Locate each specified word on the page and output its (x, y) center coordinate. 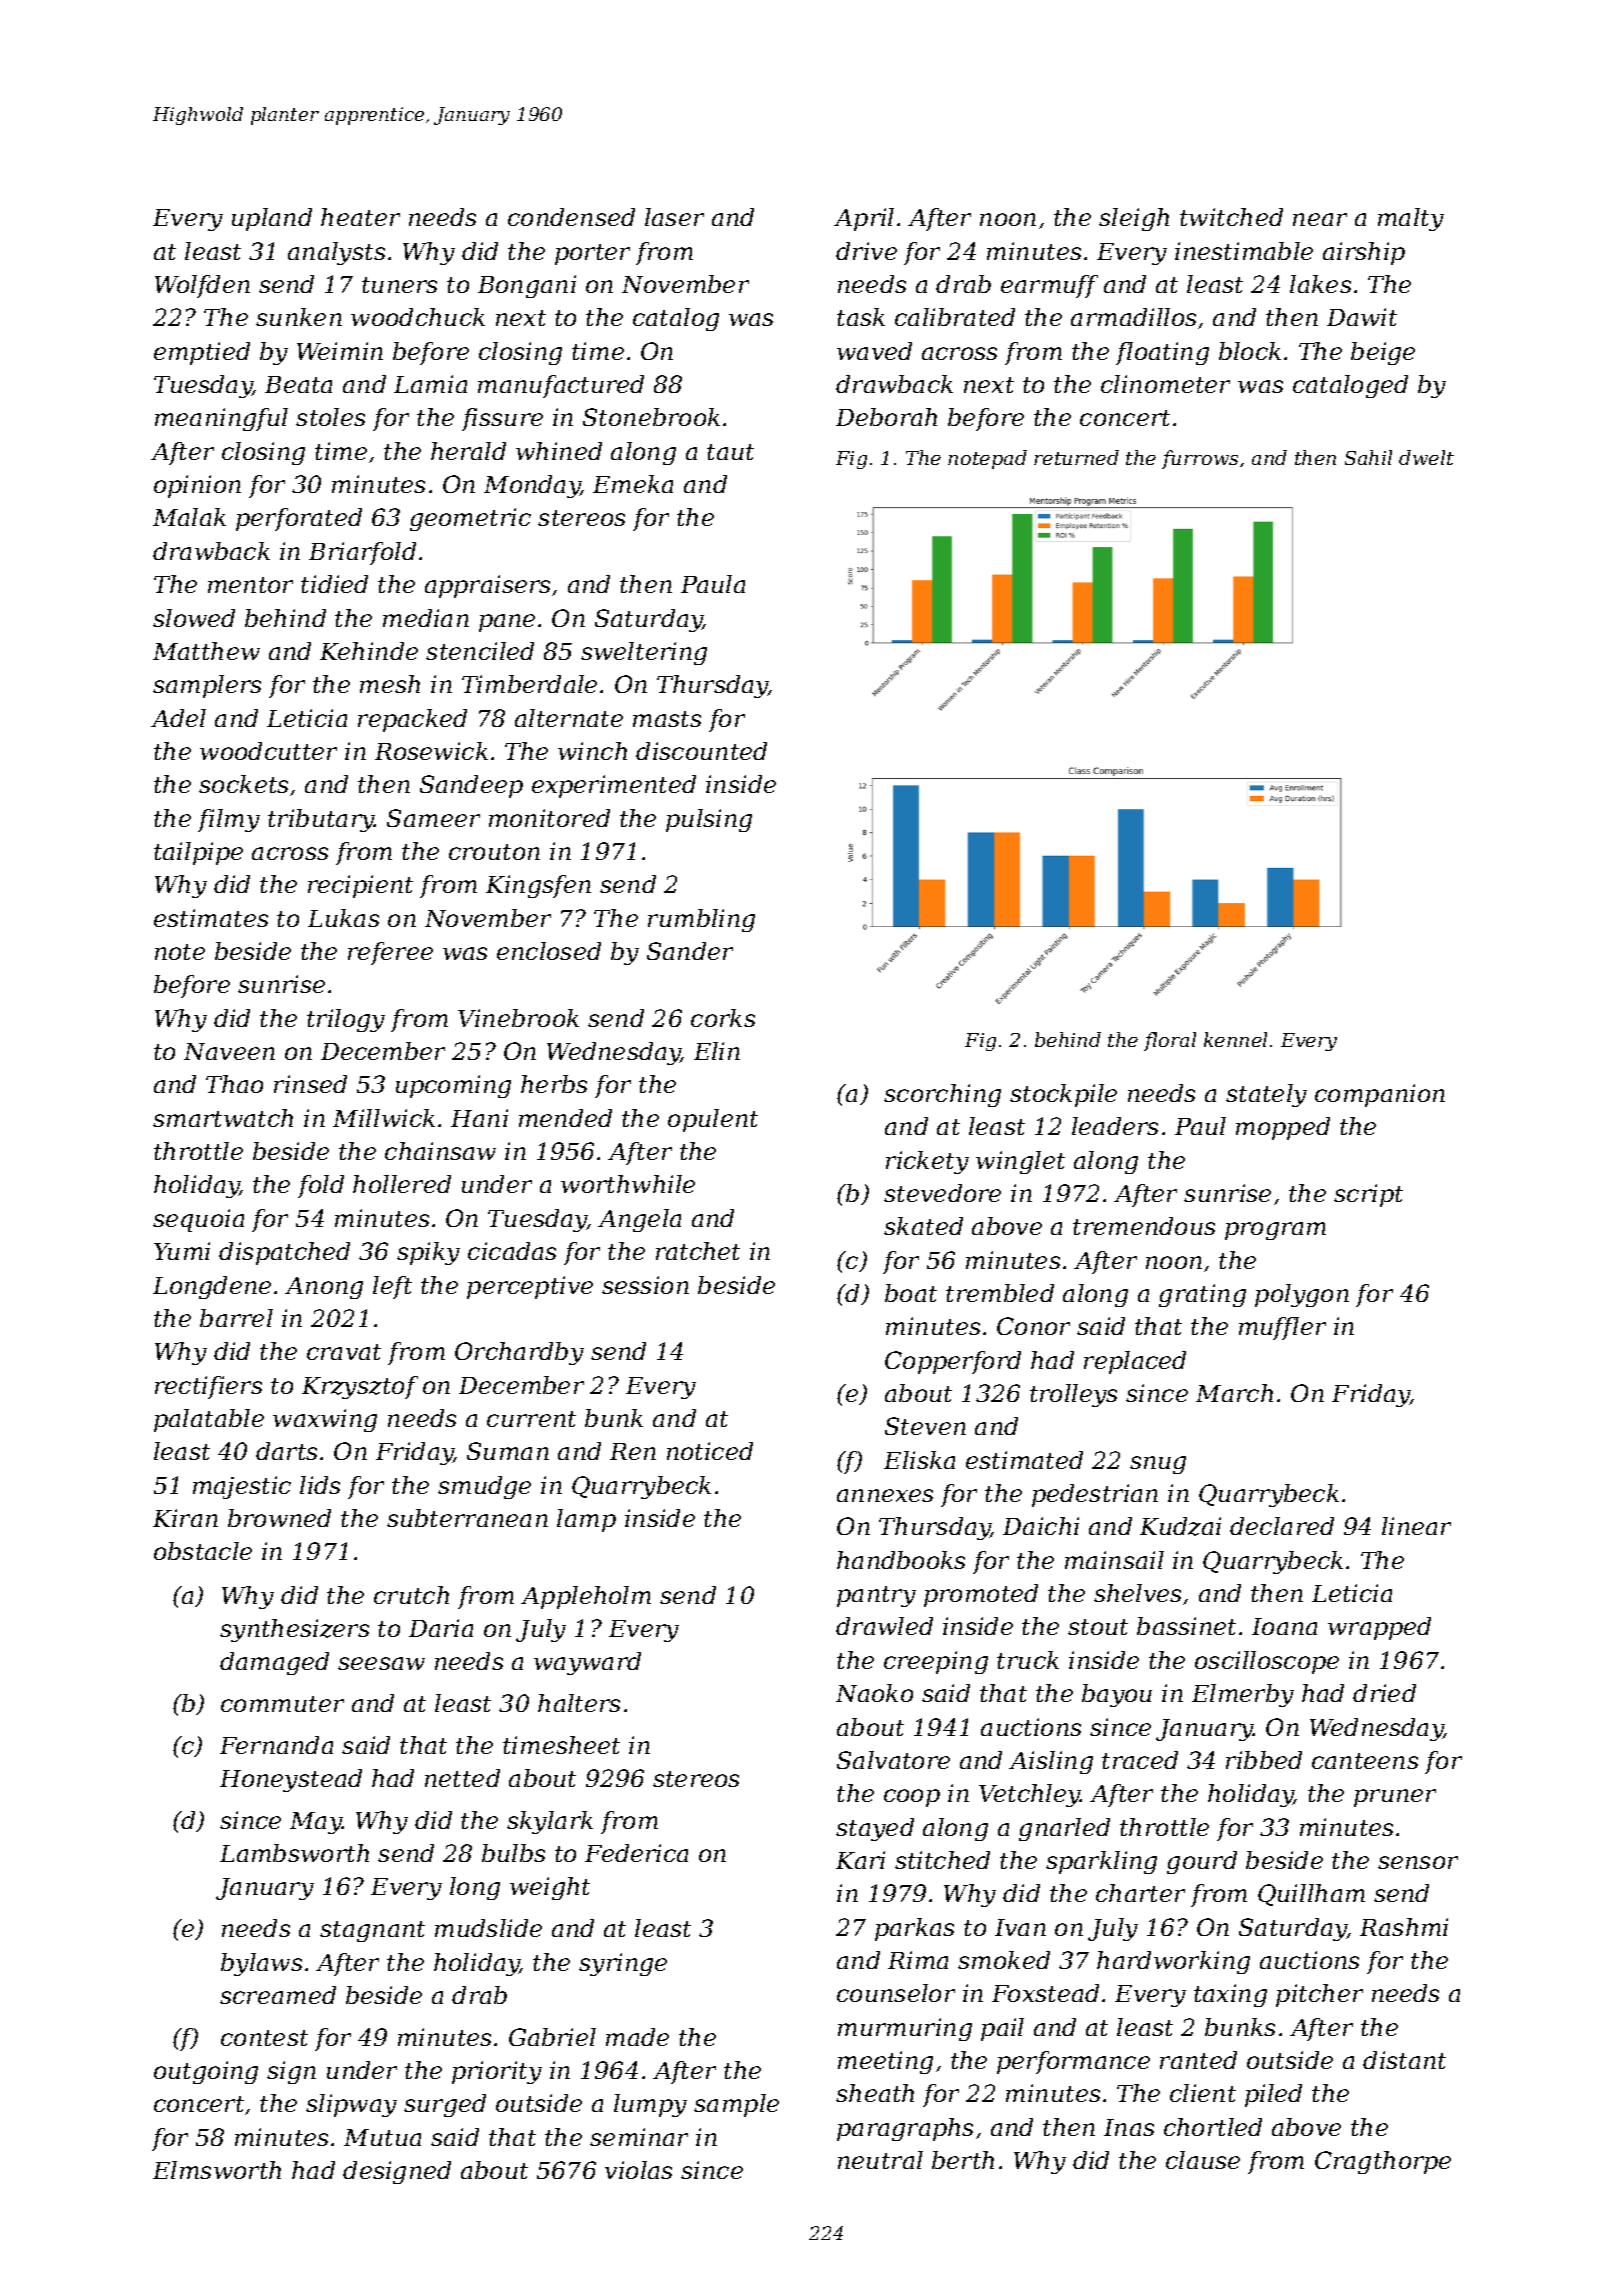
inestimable (1244, 251)
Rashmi (1404, 1927)
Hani (479, 1118)
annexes (885, 1495)
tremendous (1144, 1226)
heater (360, 217)
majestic (242, 1487)
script (1368, 1195)
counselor (896, 1993)
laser (674, 217)
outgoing (206, 2072)
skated (923, 1226)
